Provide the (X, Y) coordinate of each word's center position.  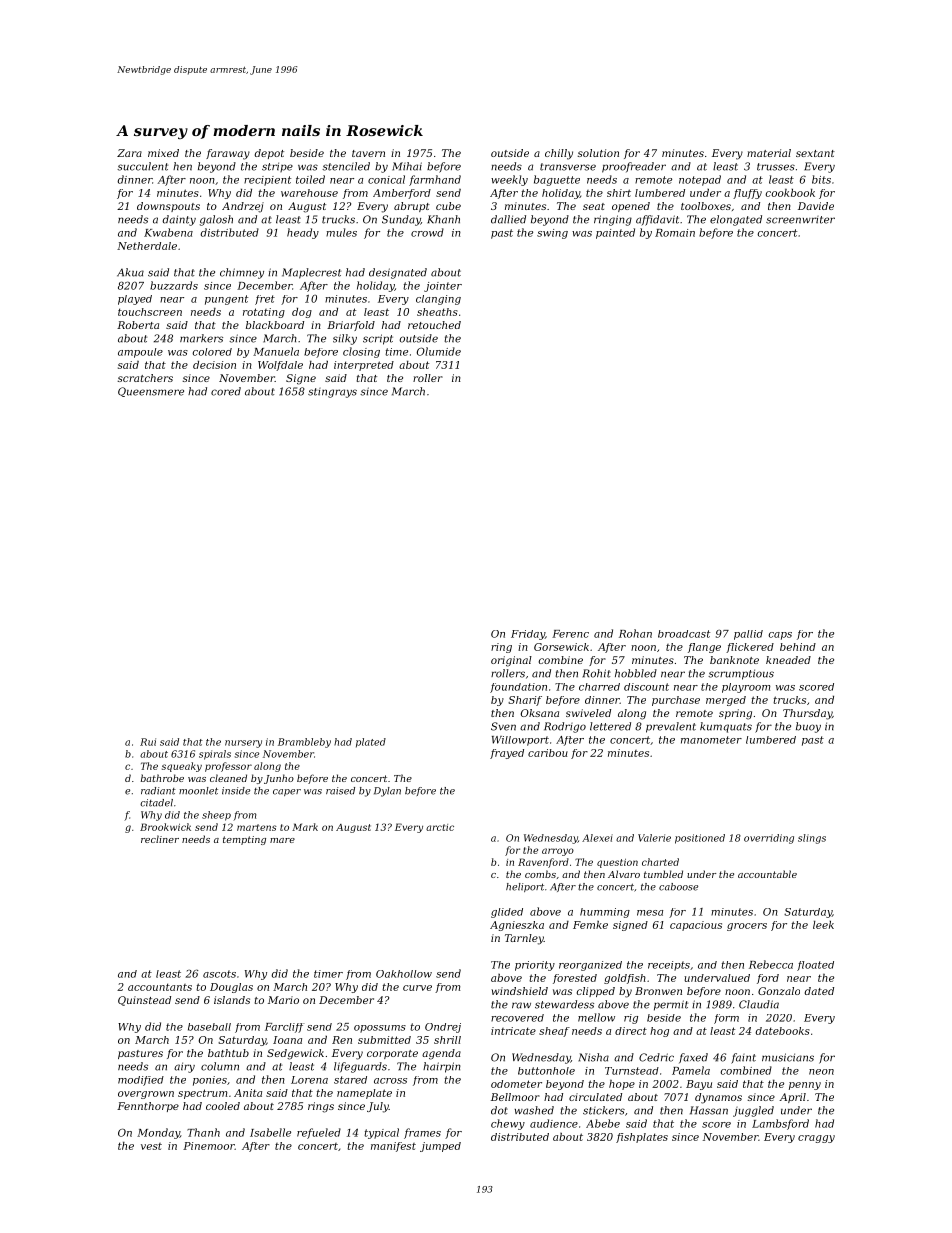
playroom (746, 688)
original (511, 661)
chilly (559, 154)
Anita (248, 1093)
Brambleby (304, 743)
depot (269, 154)
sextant (815, 153)
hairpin (442, 1067)
